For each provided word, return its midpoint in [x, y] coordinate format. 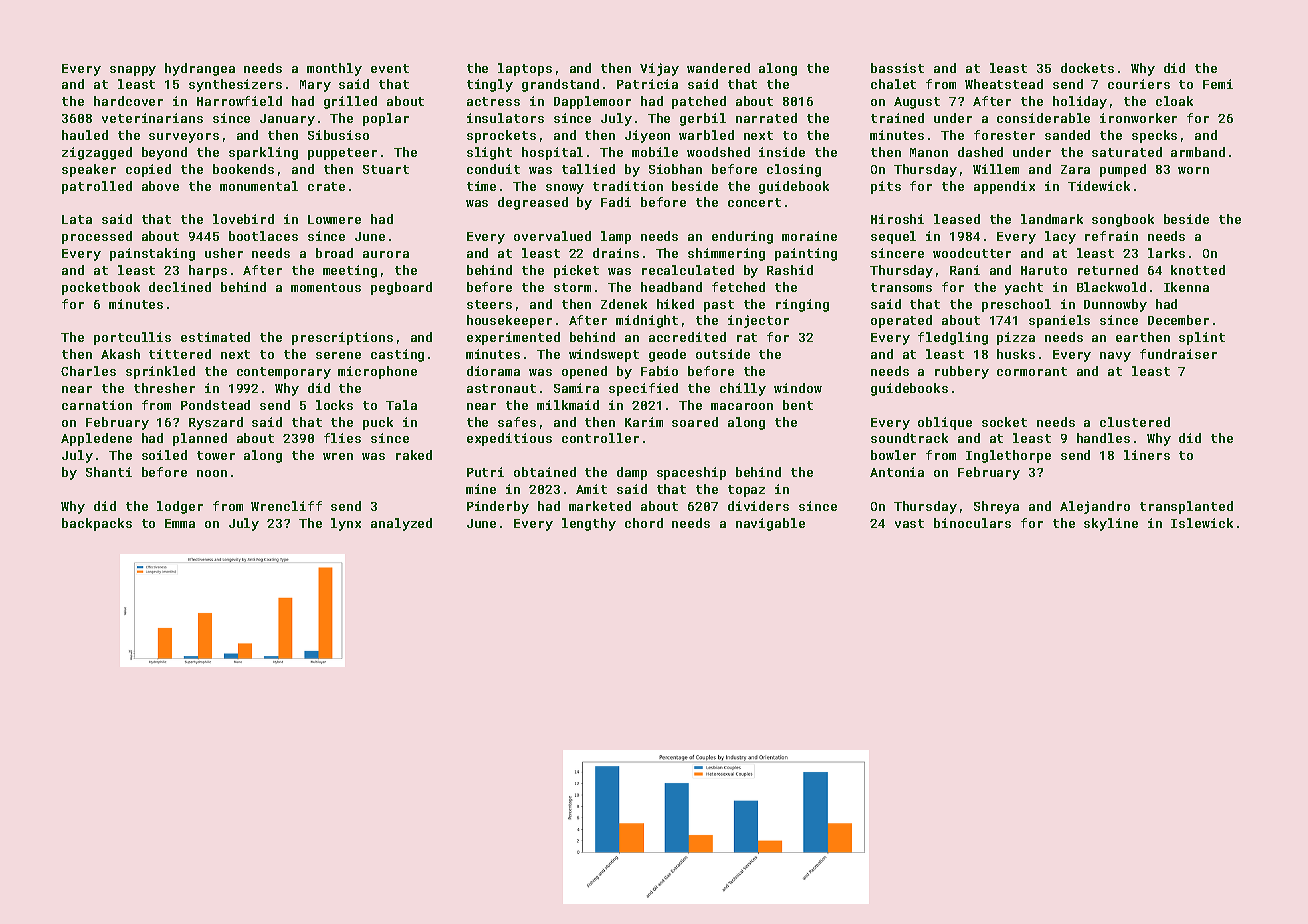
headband [671, 287]
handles [1103, 438]
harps [208, 271]
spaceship [691, 473]
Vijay [659, 69]
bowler [893, 455]
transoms [901, 287]
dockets [1087, 68]
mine [481, 489]
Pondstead [215, 405]
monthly [334, 69]
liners [1147, 455]
